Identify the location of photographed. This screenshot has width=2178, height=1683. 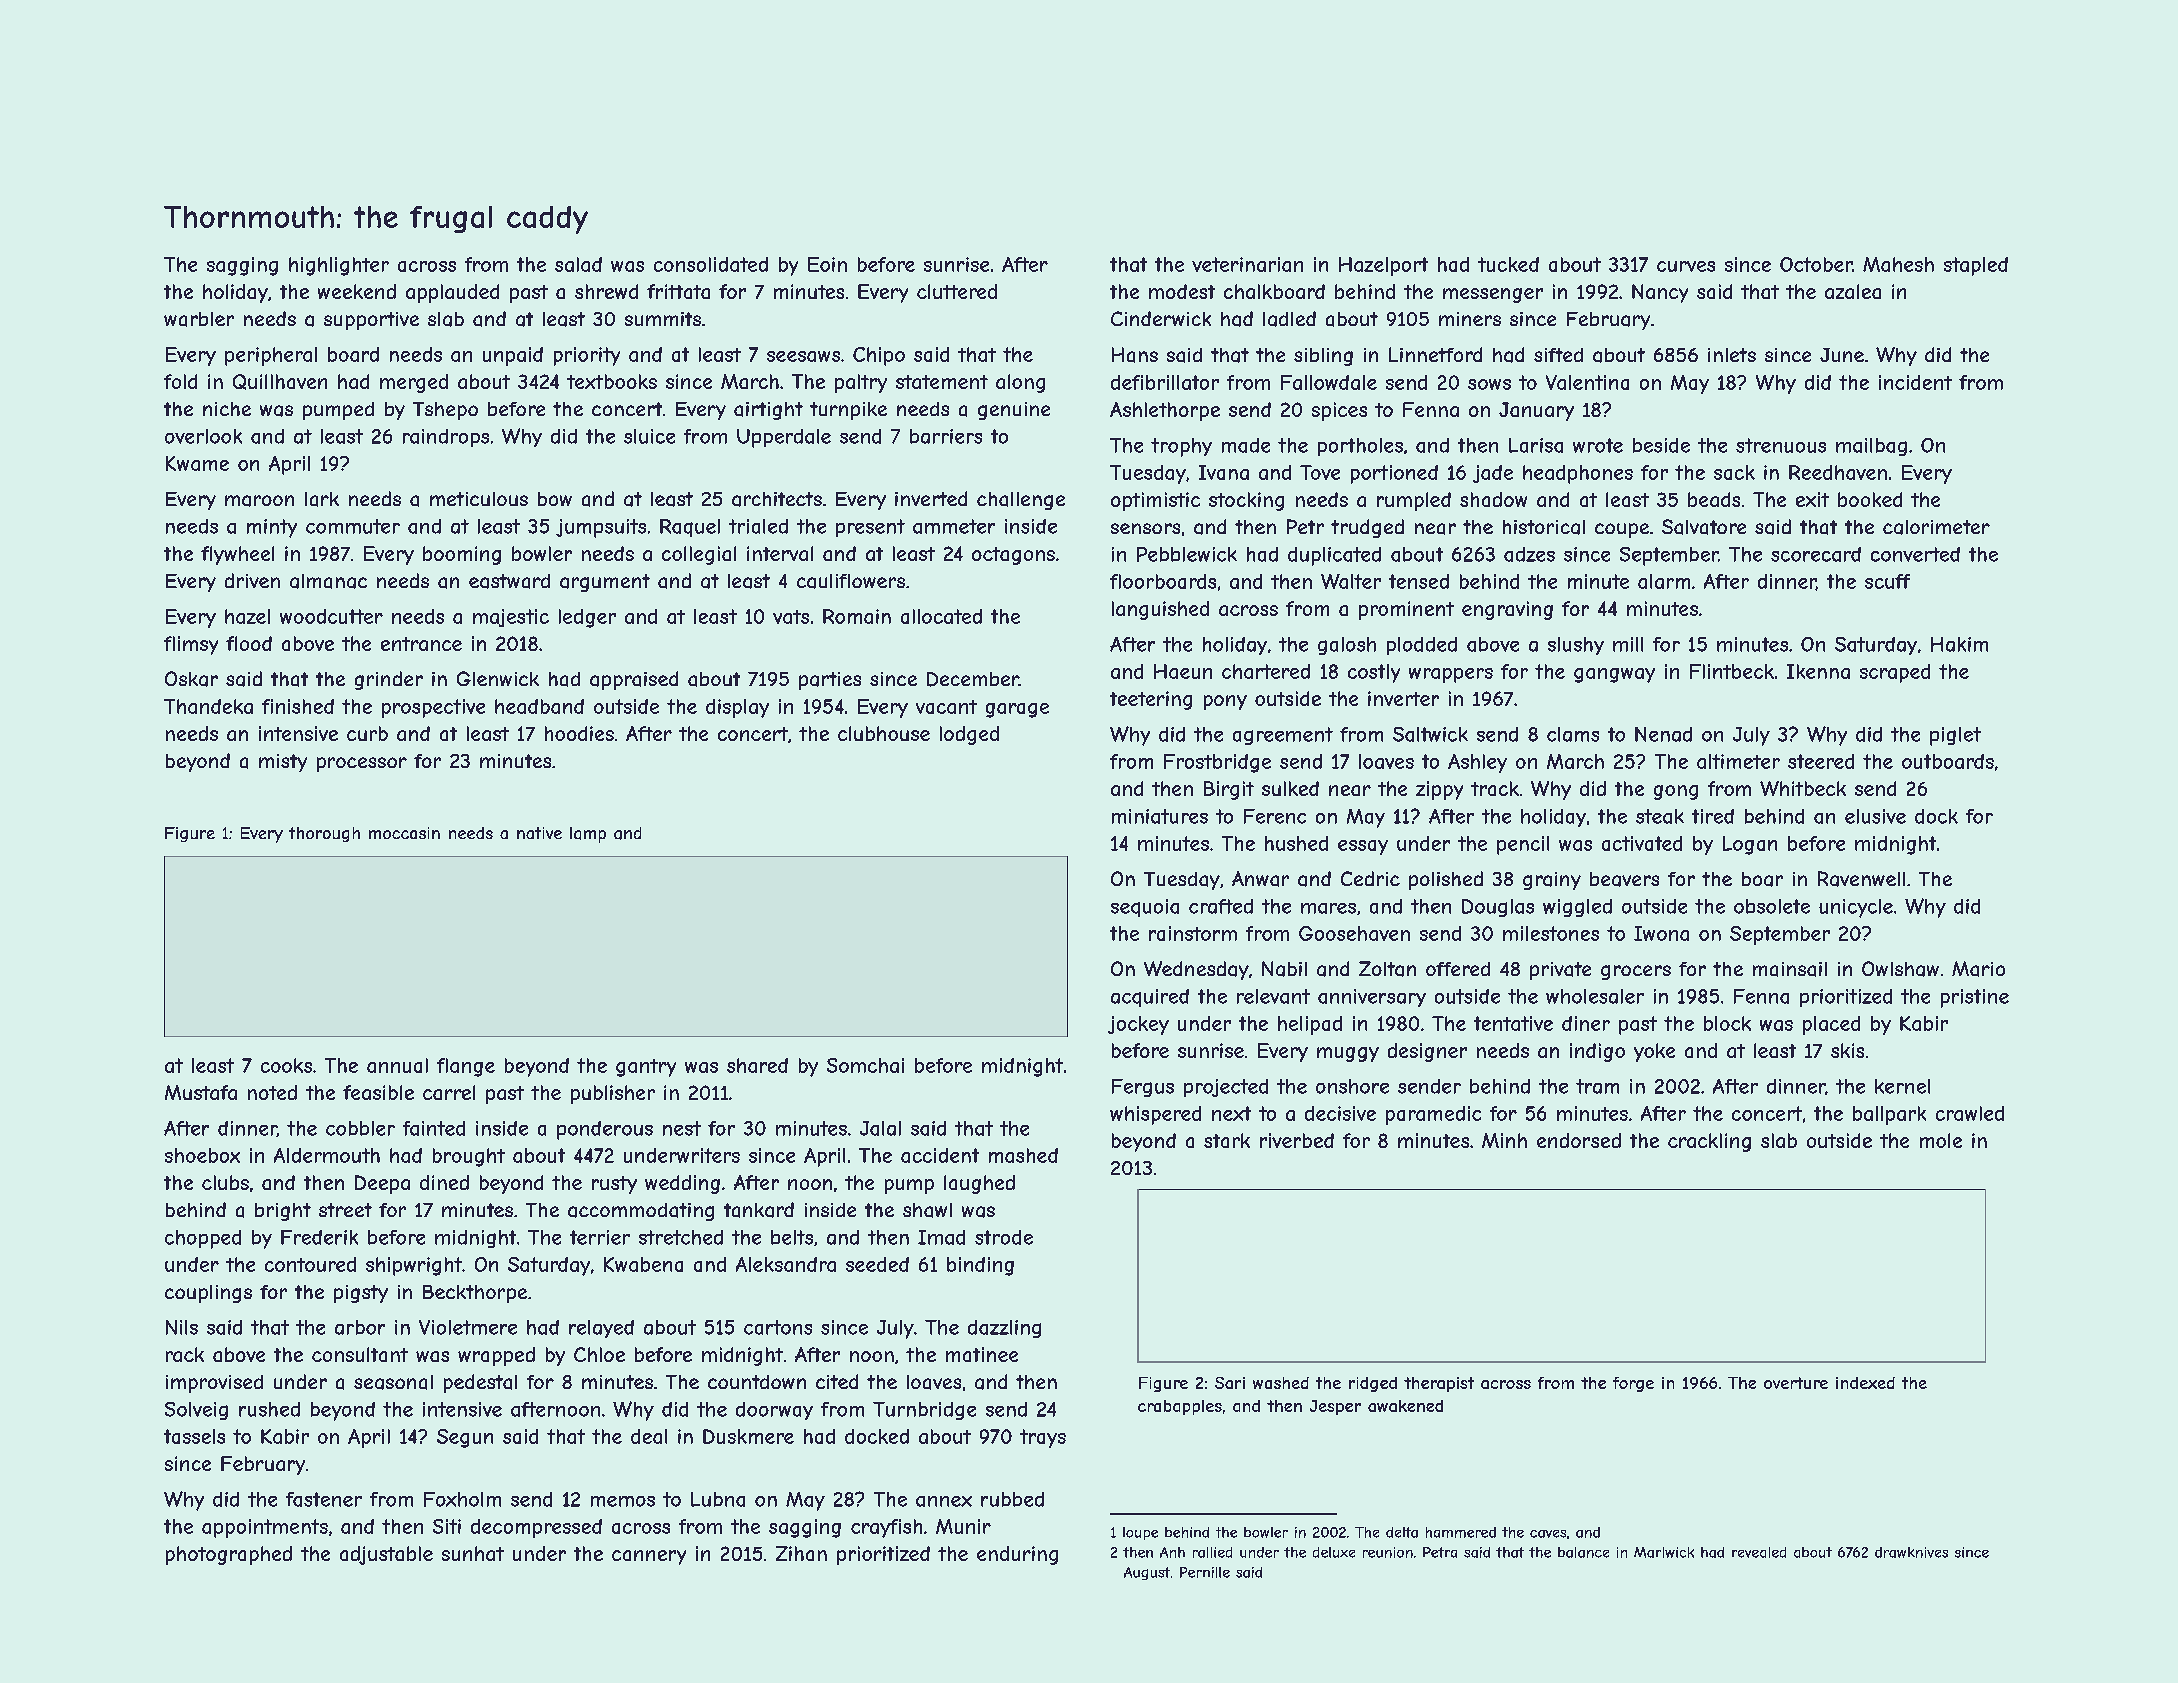
(229, 1555).
